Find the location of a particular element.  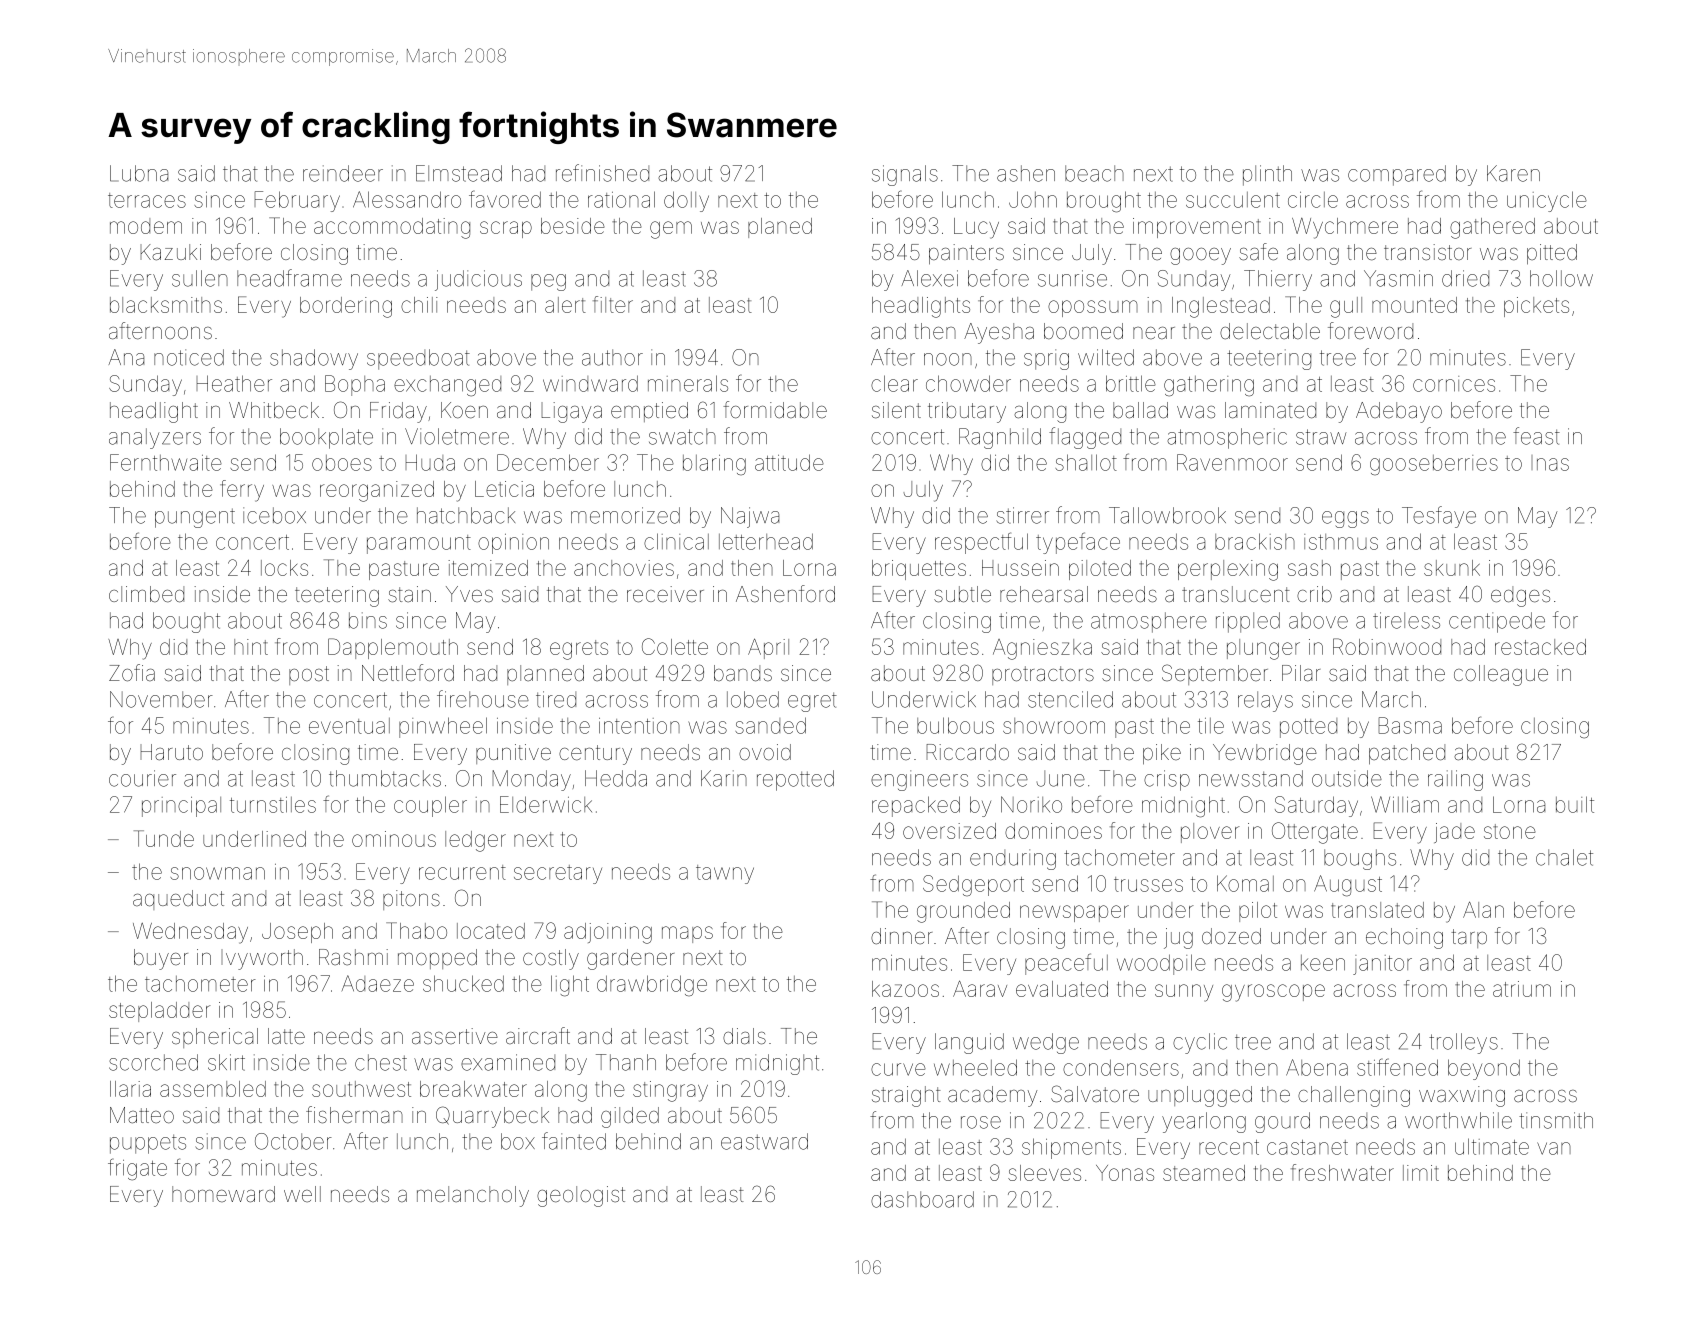

atrium is located at coordinates (1522, 989).
